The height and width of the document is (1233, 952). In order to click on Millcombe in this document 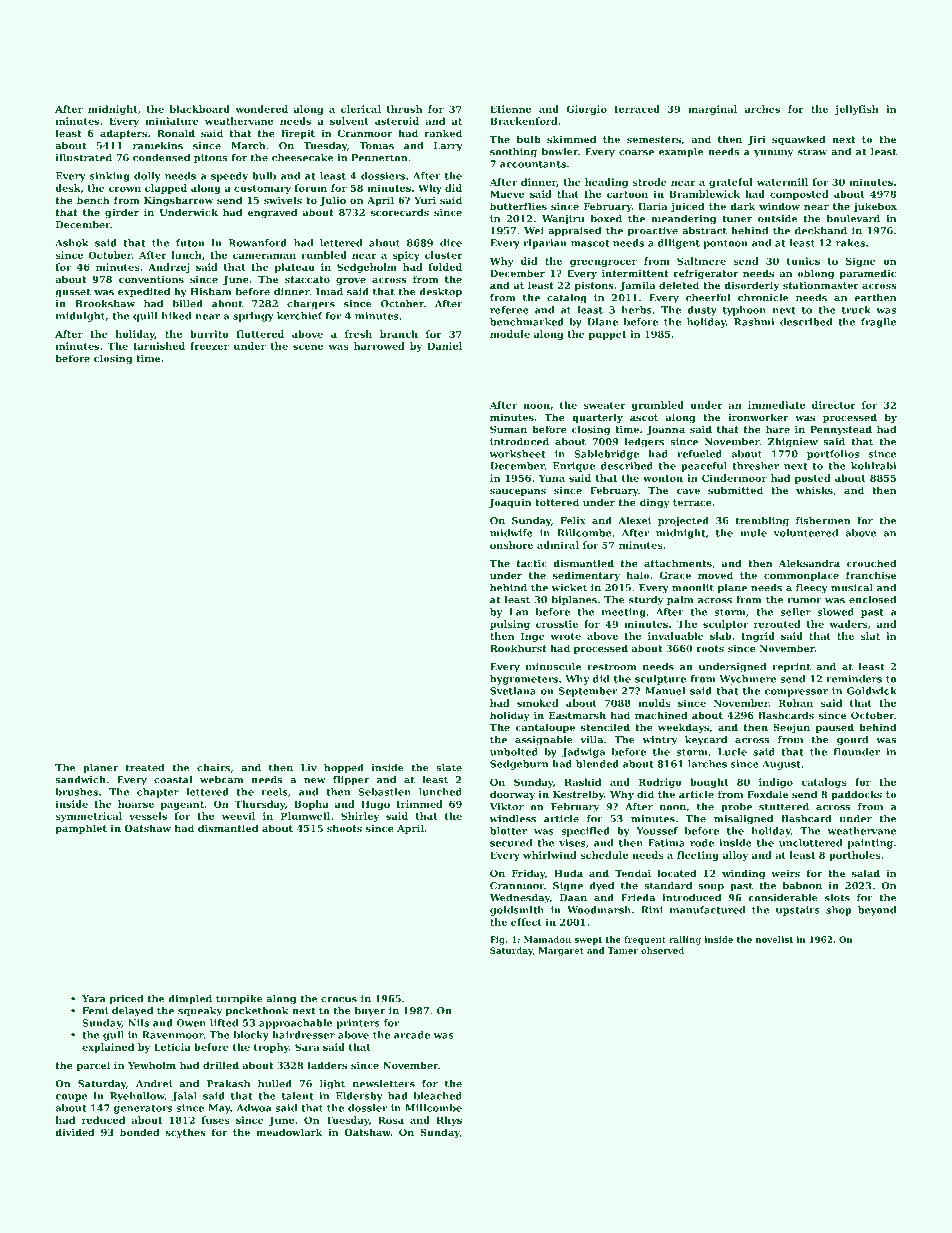, I will do `click(433, 1108)`.
